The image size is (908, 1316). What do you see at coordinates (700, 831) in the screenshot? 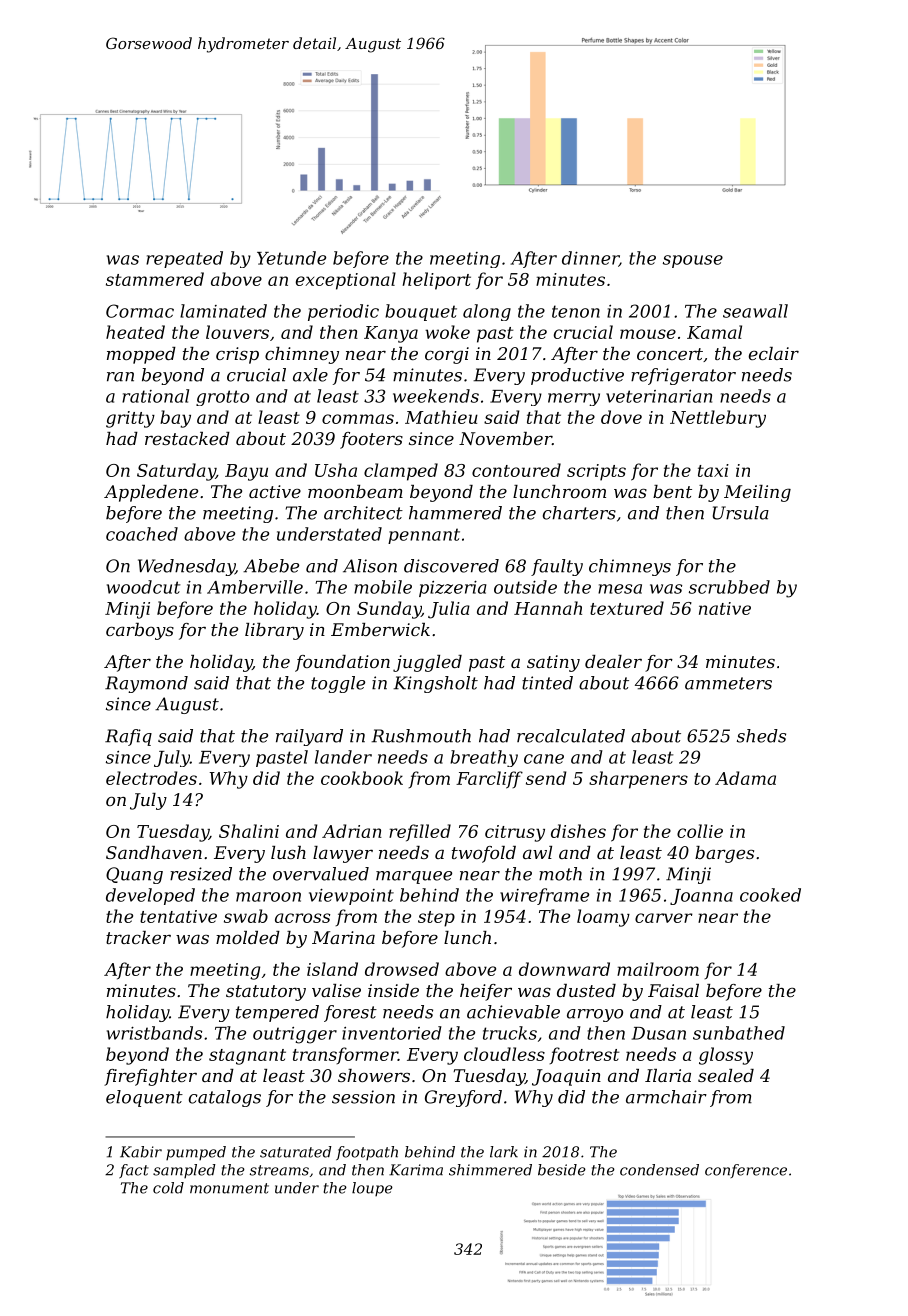
I see `collie` at bounding box center [700, 831].
